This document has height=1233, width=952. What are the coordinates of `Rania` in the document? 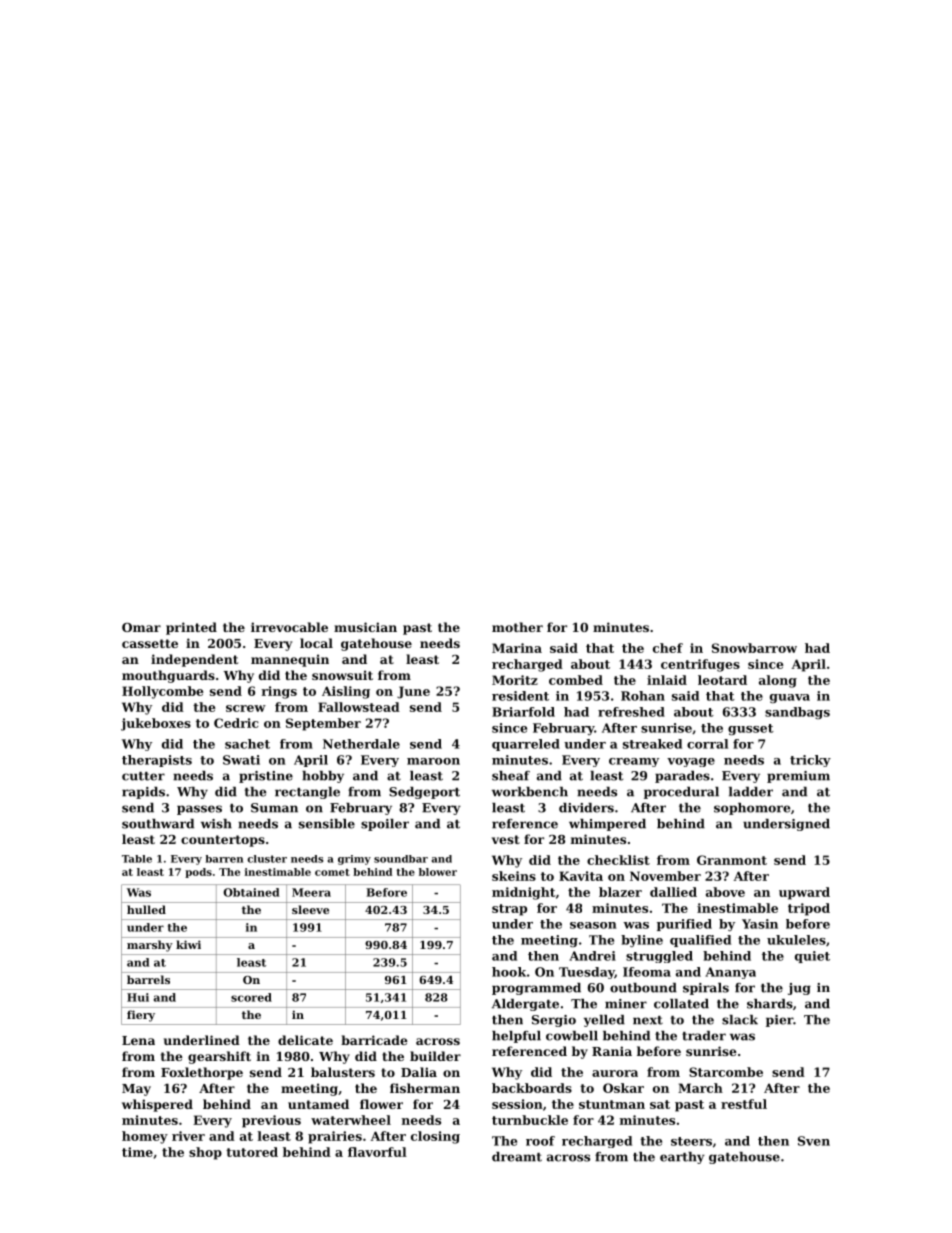 It's located at (612, 1051).
